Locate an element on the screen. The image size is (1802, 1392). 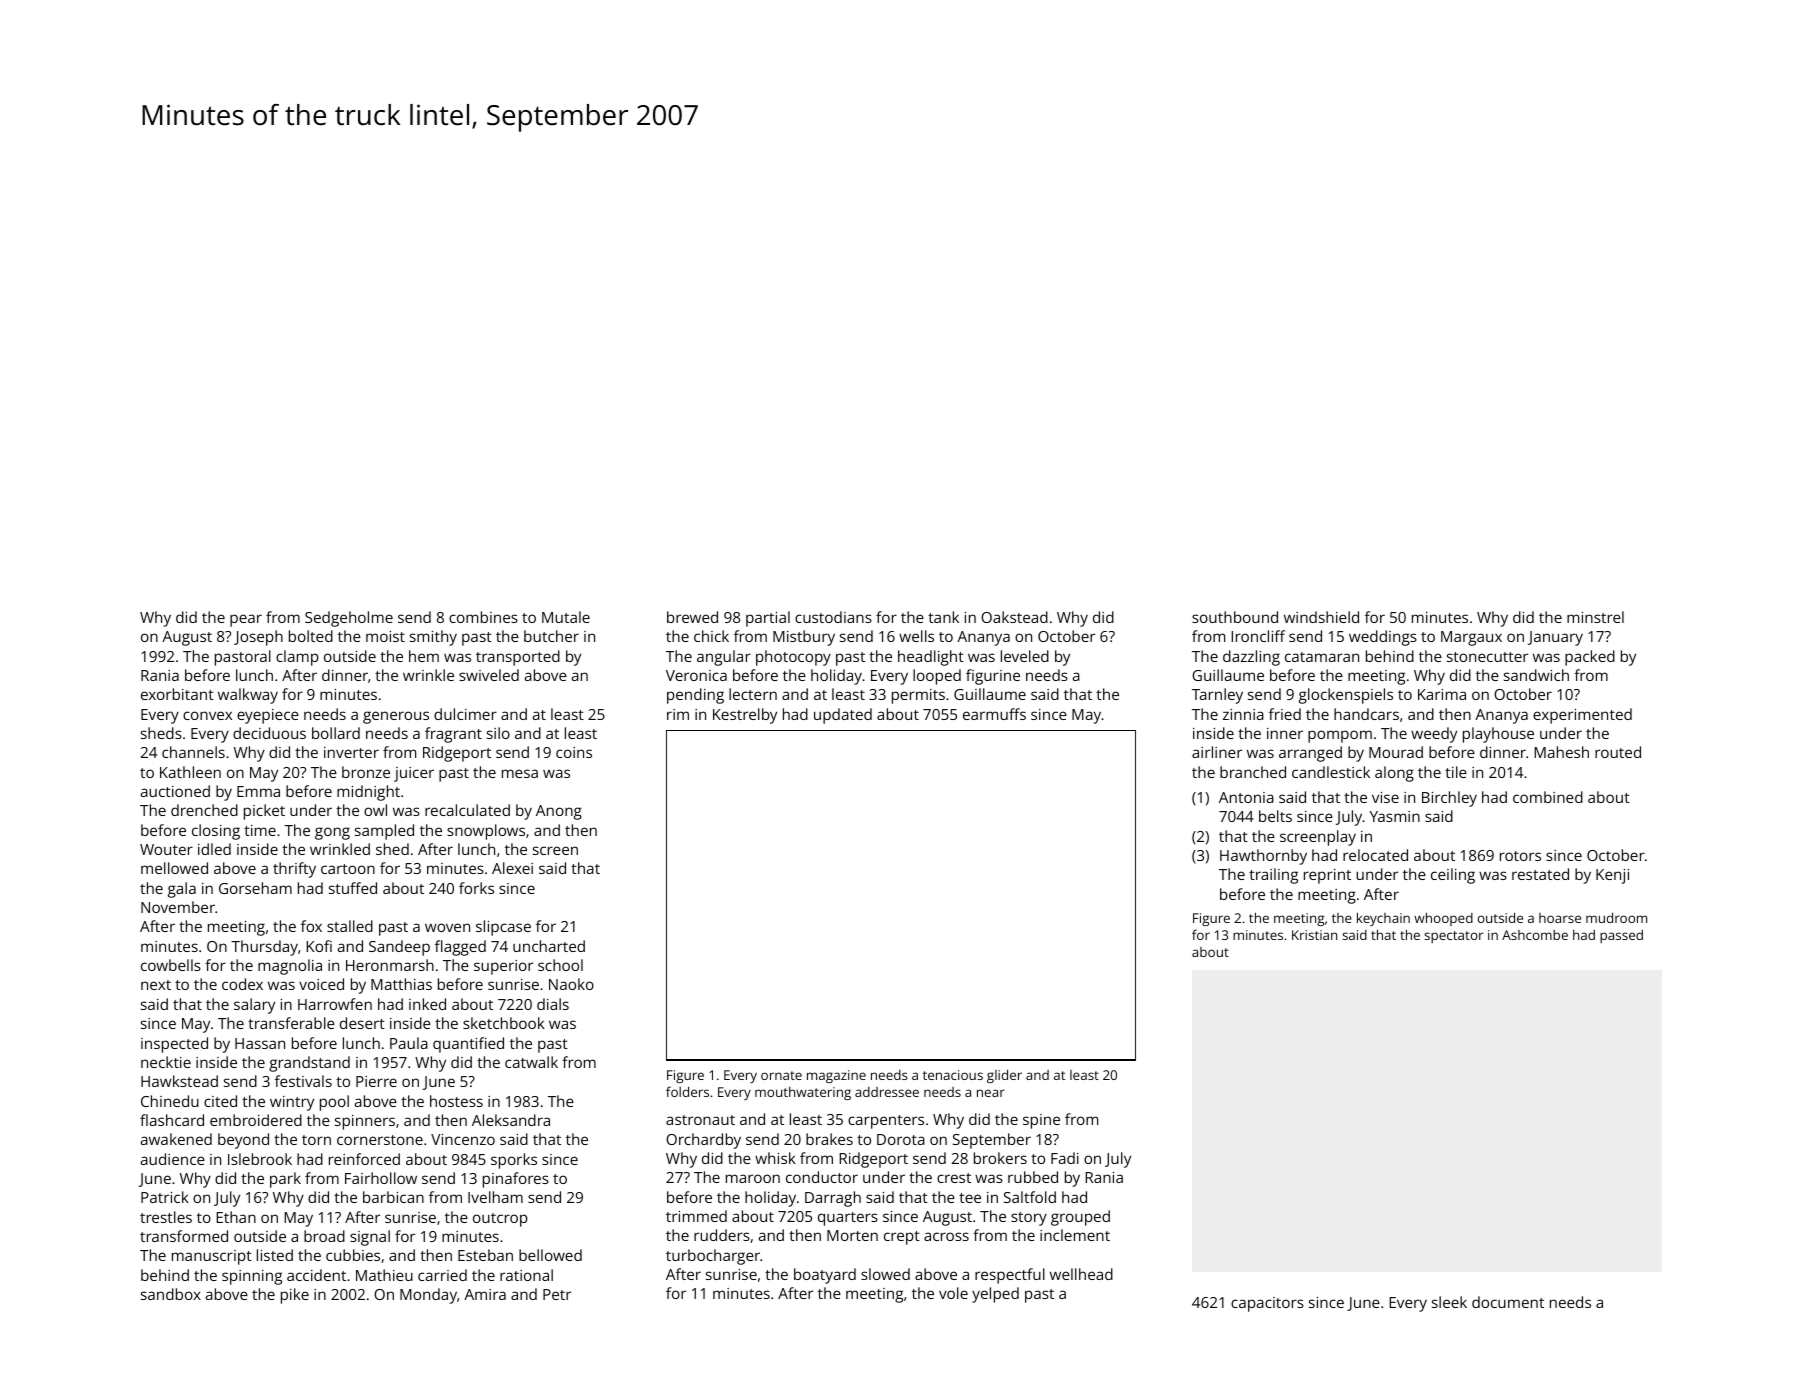
passed is located at coordinates (1621, 936).
